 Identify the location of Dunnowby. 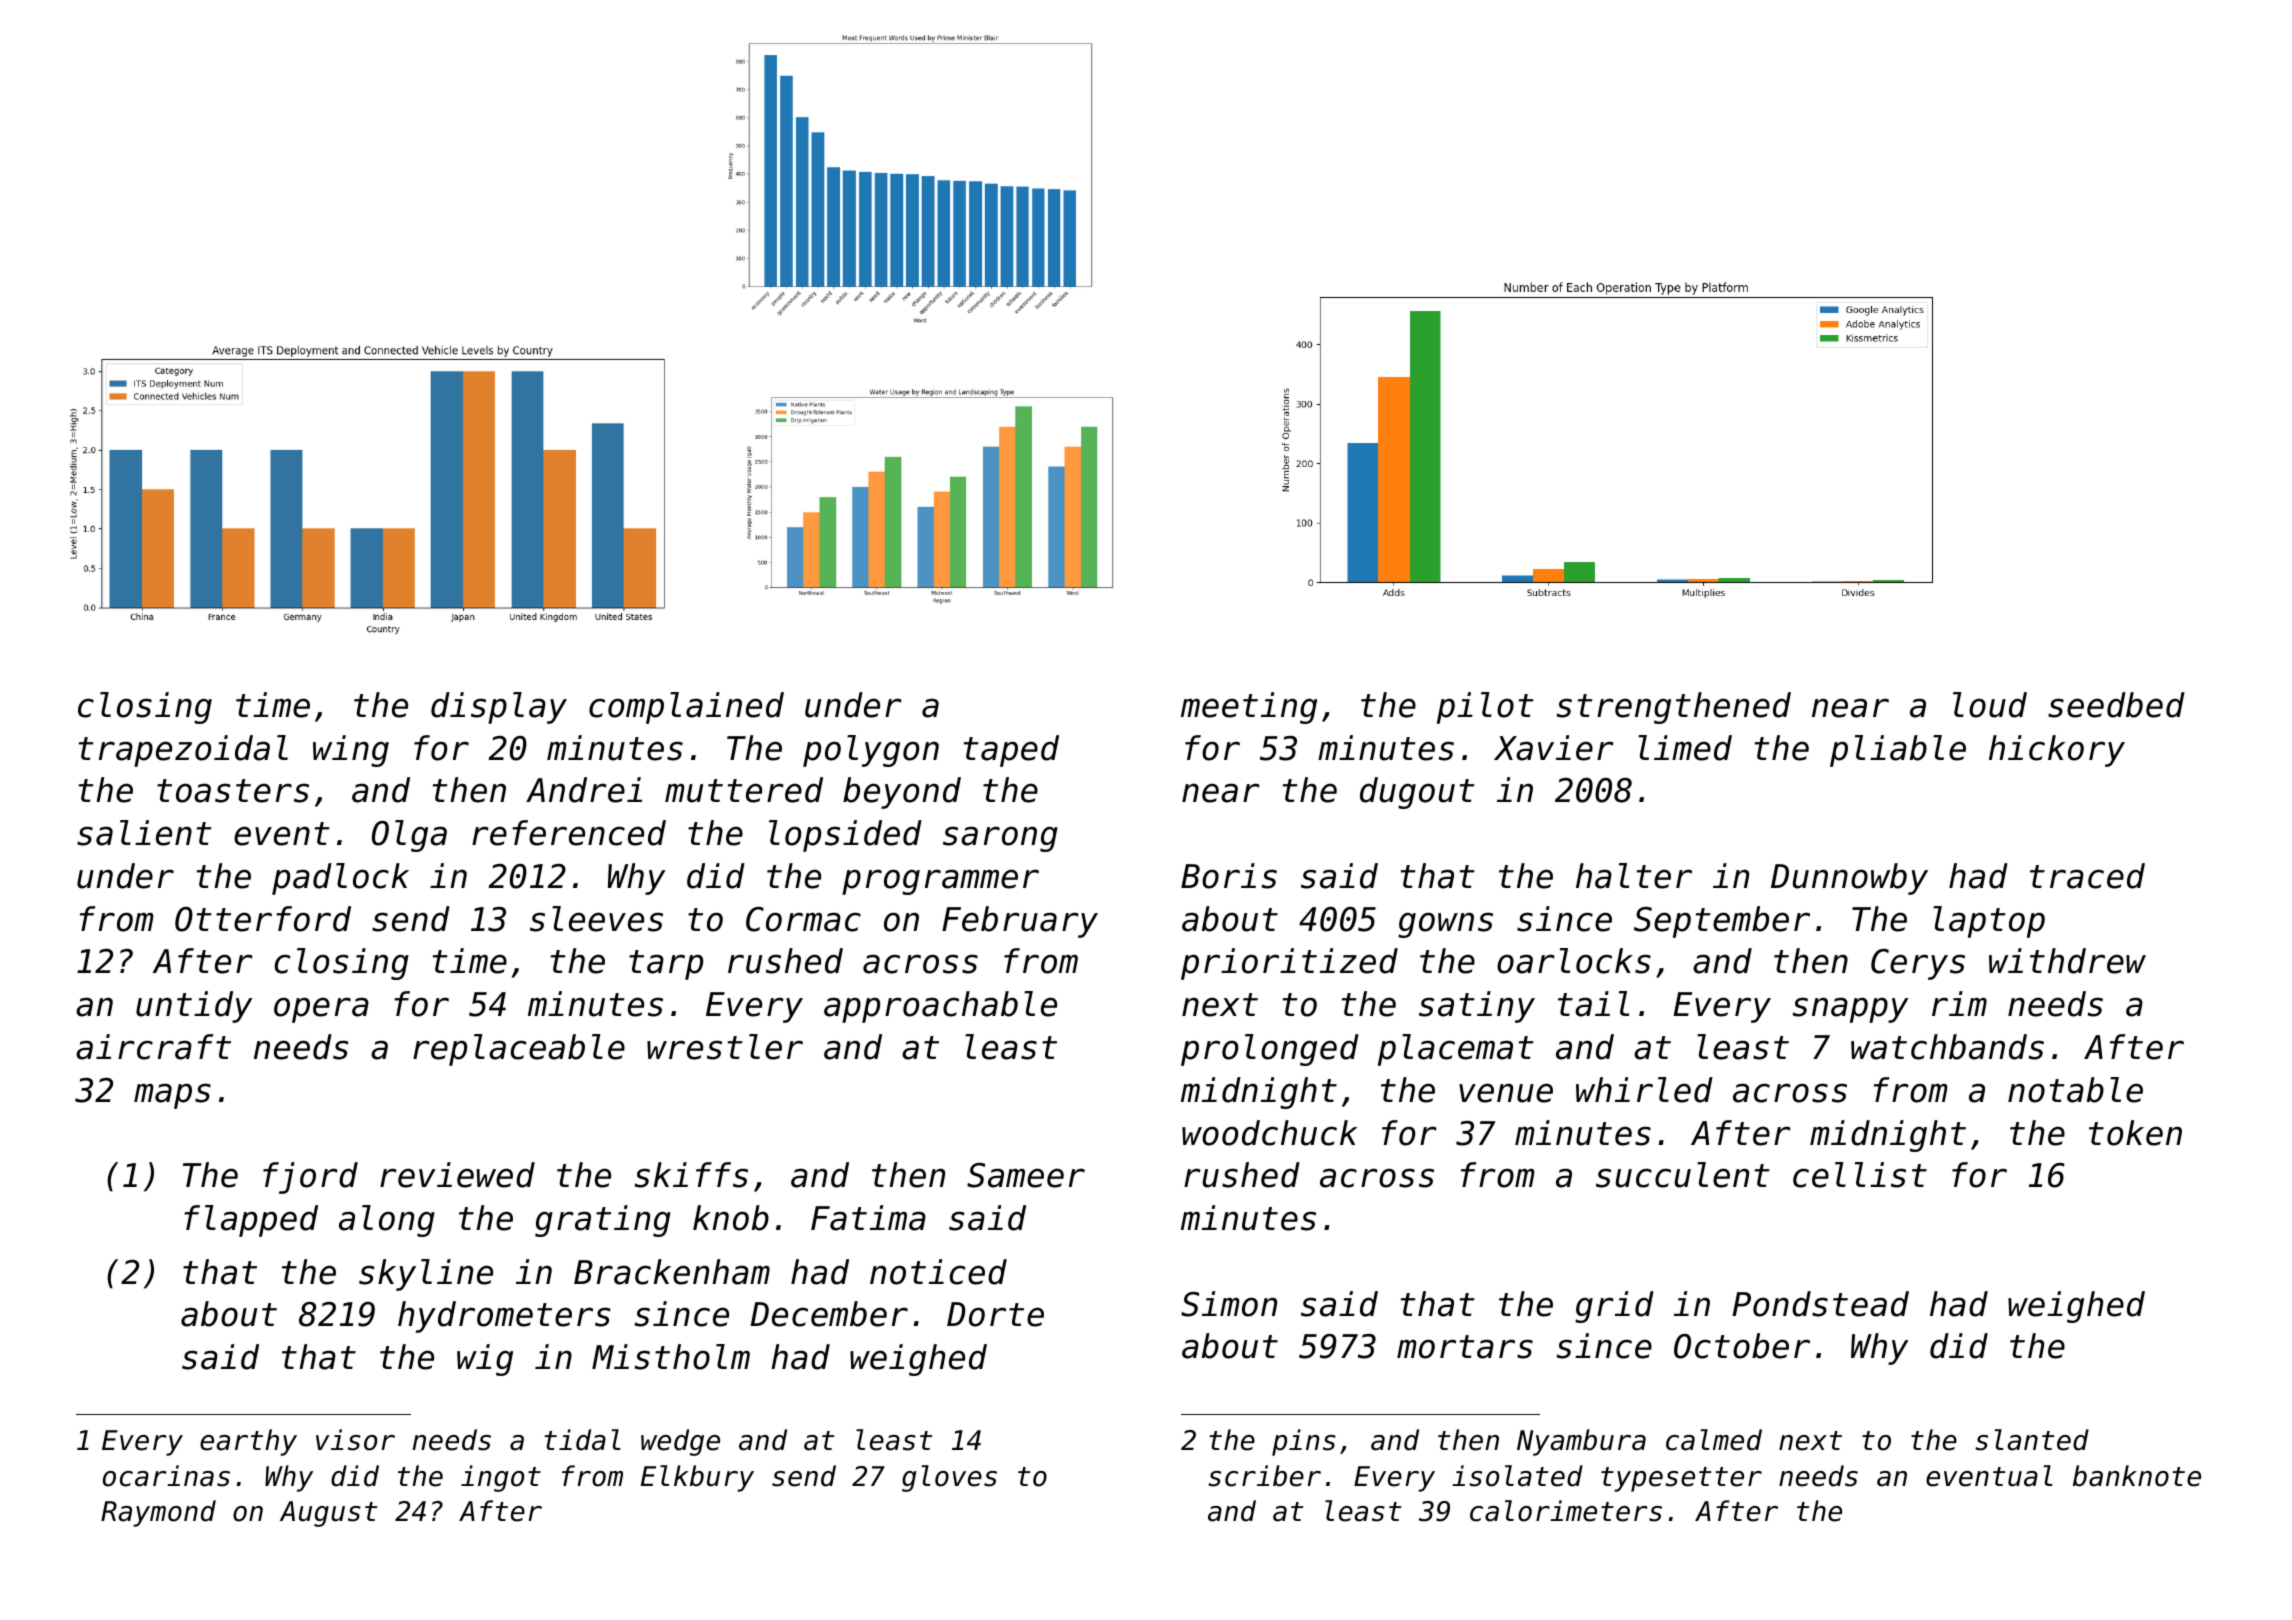
(1849, 879).
